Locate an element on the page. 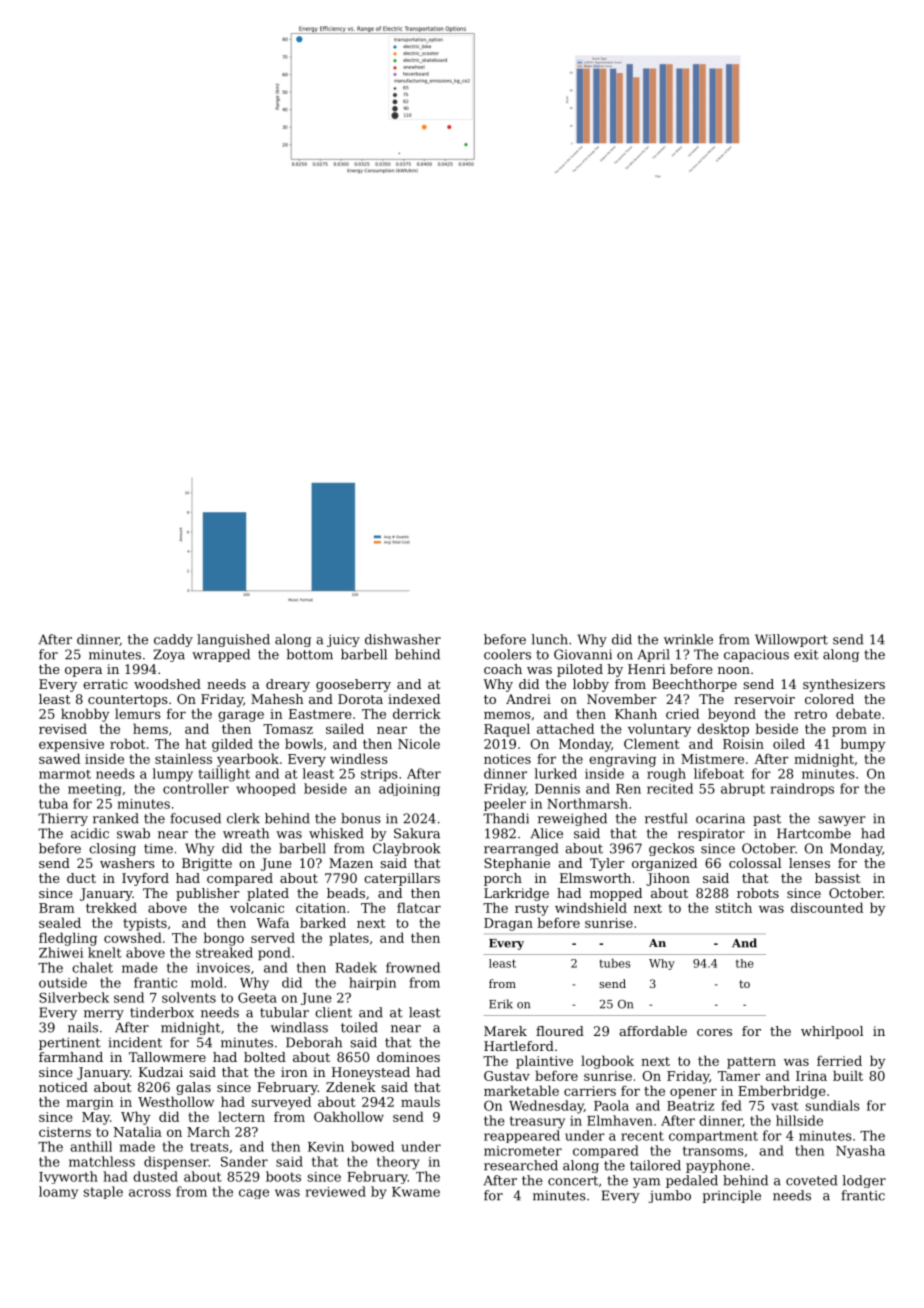 The width and height of the page is (924, 1308). lunch is located at coordinates (549, 639).
